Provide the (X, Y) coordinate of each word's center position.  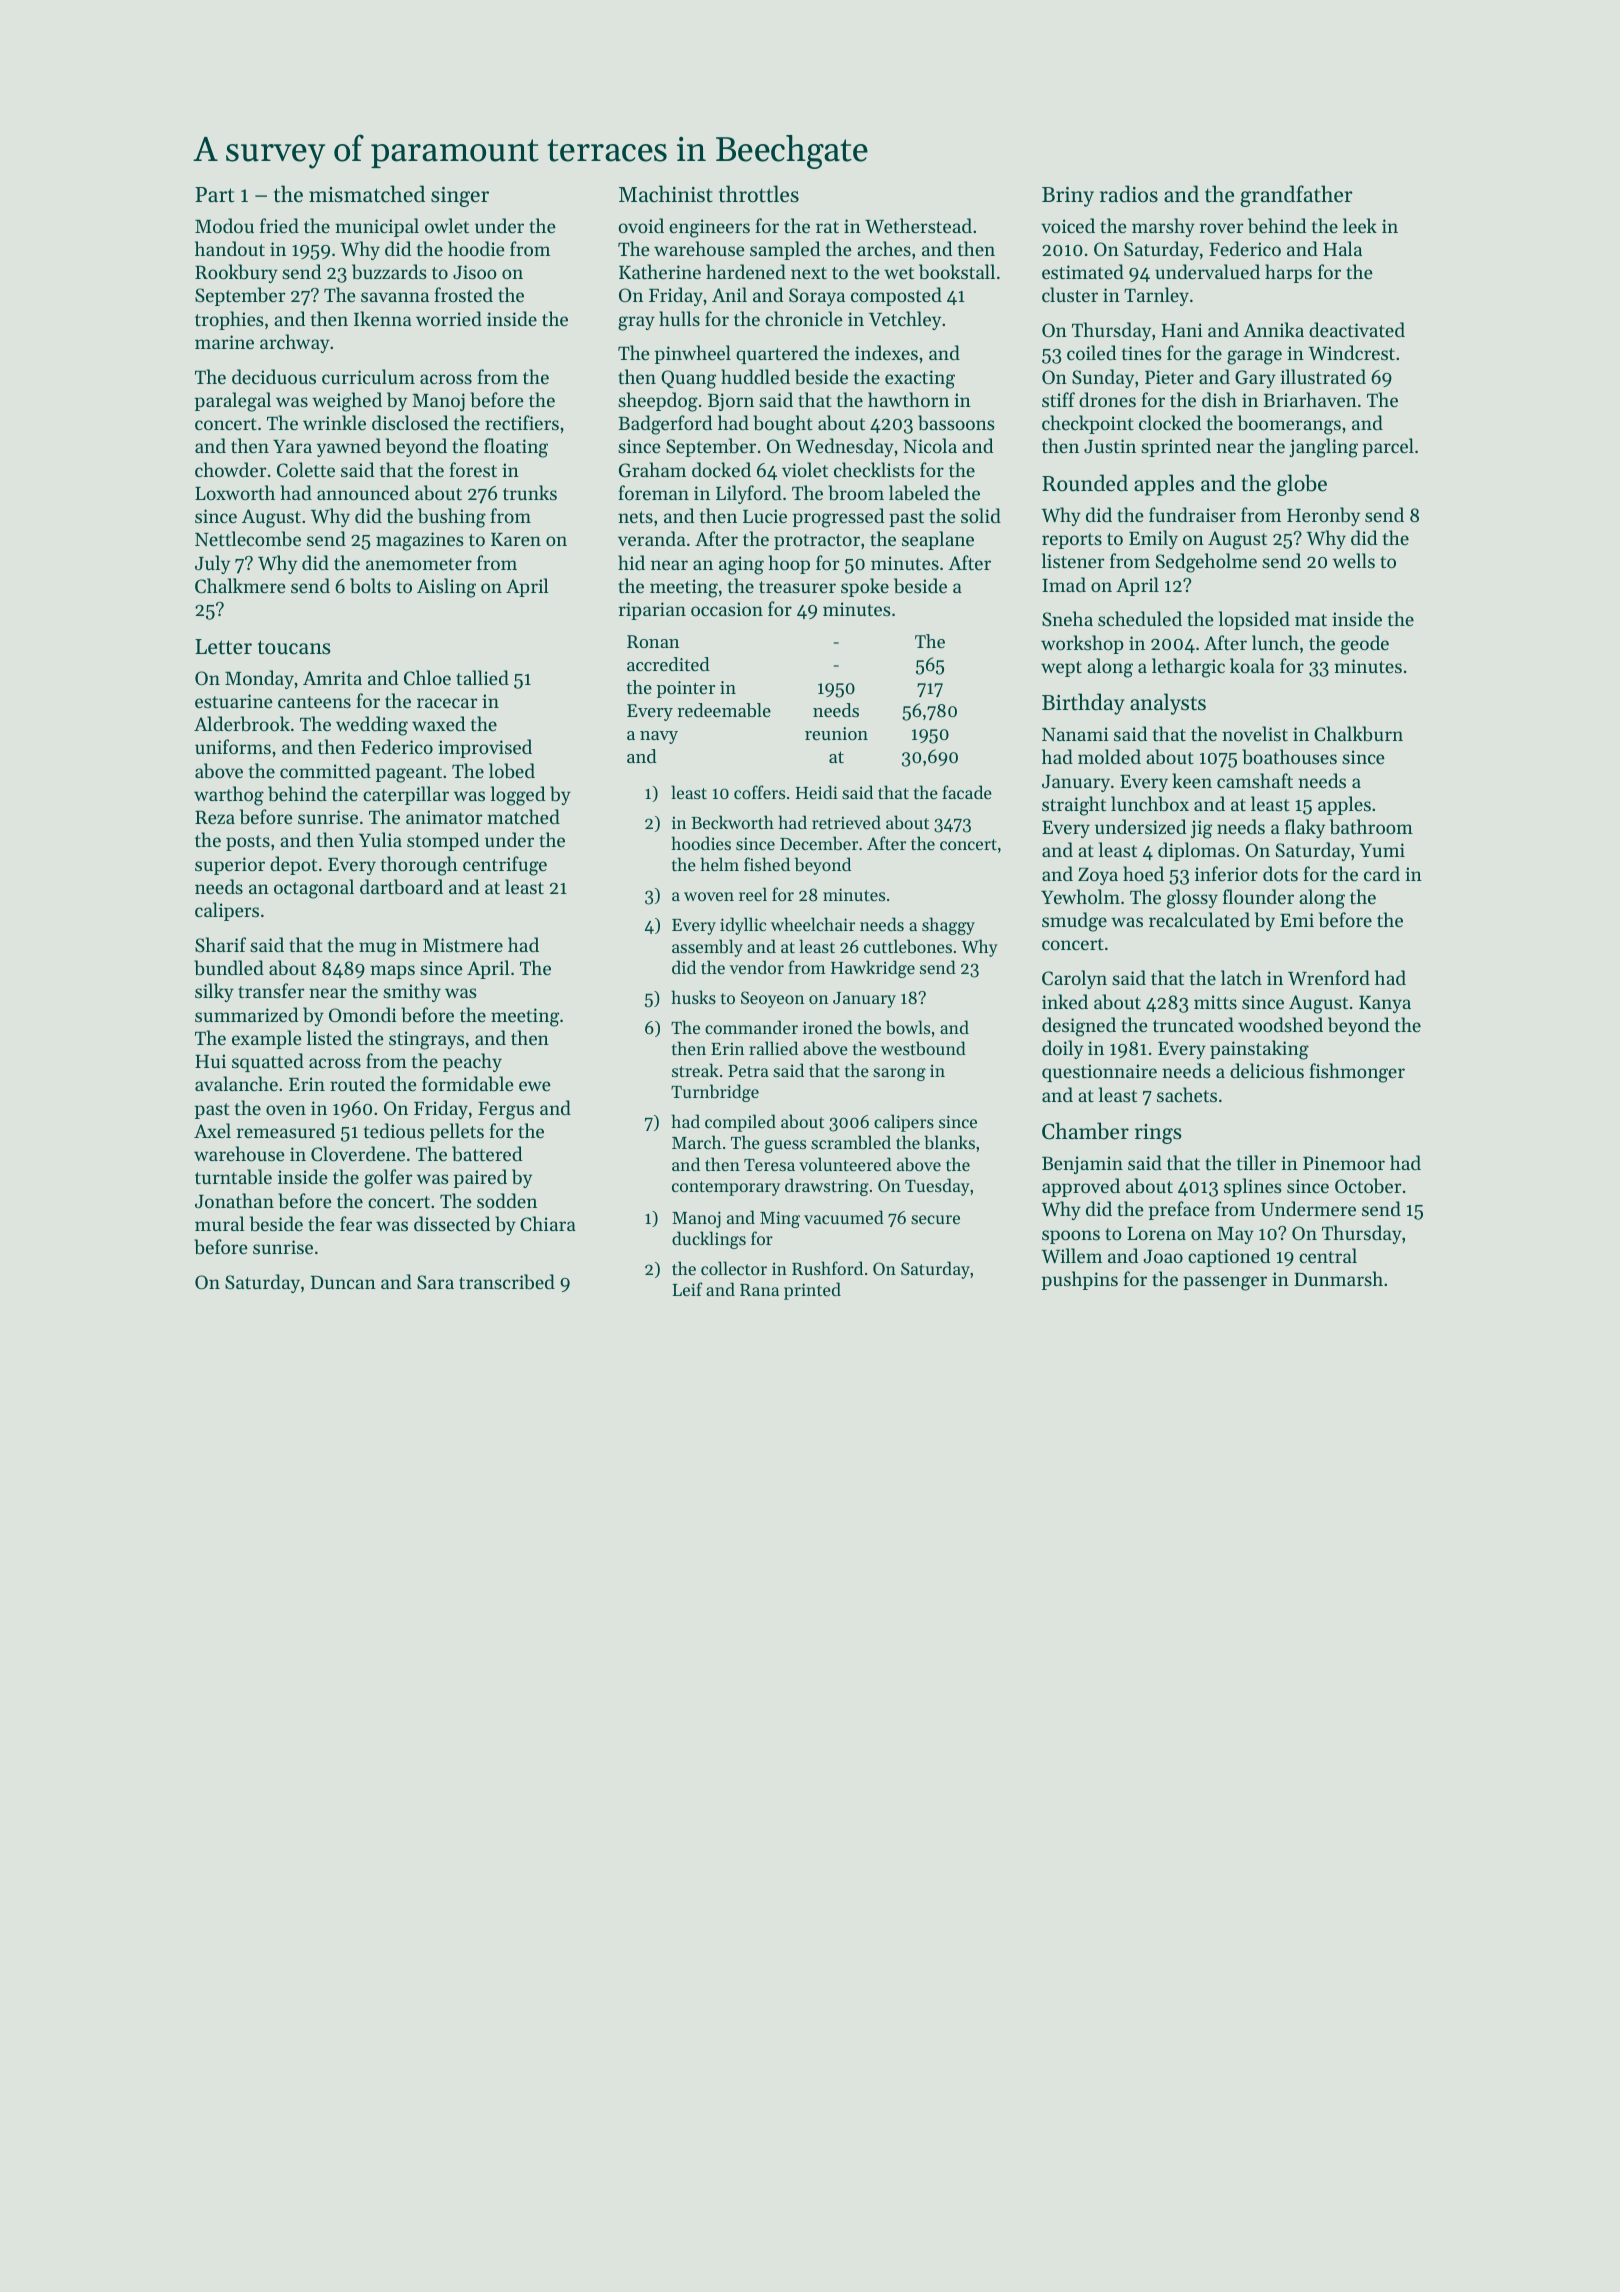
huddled (755, 376)
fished (767, 864)
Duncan (343, 1282)
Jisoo (475, 272)
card (1382, 873)
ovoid (641, 225)
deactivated (1357, 329)
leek (1360, 225)
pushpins (1080, 1280)
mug (377, 949)
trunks (530, 492)
